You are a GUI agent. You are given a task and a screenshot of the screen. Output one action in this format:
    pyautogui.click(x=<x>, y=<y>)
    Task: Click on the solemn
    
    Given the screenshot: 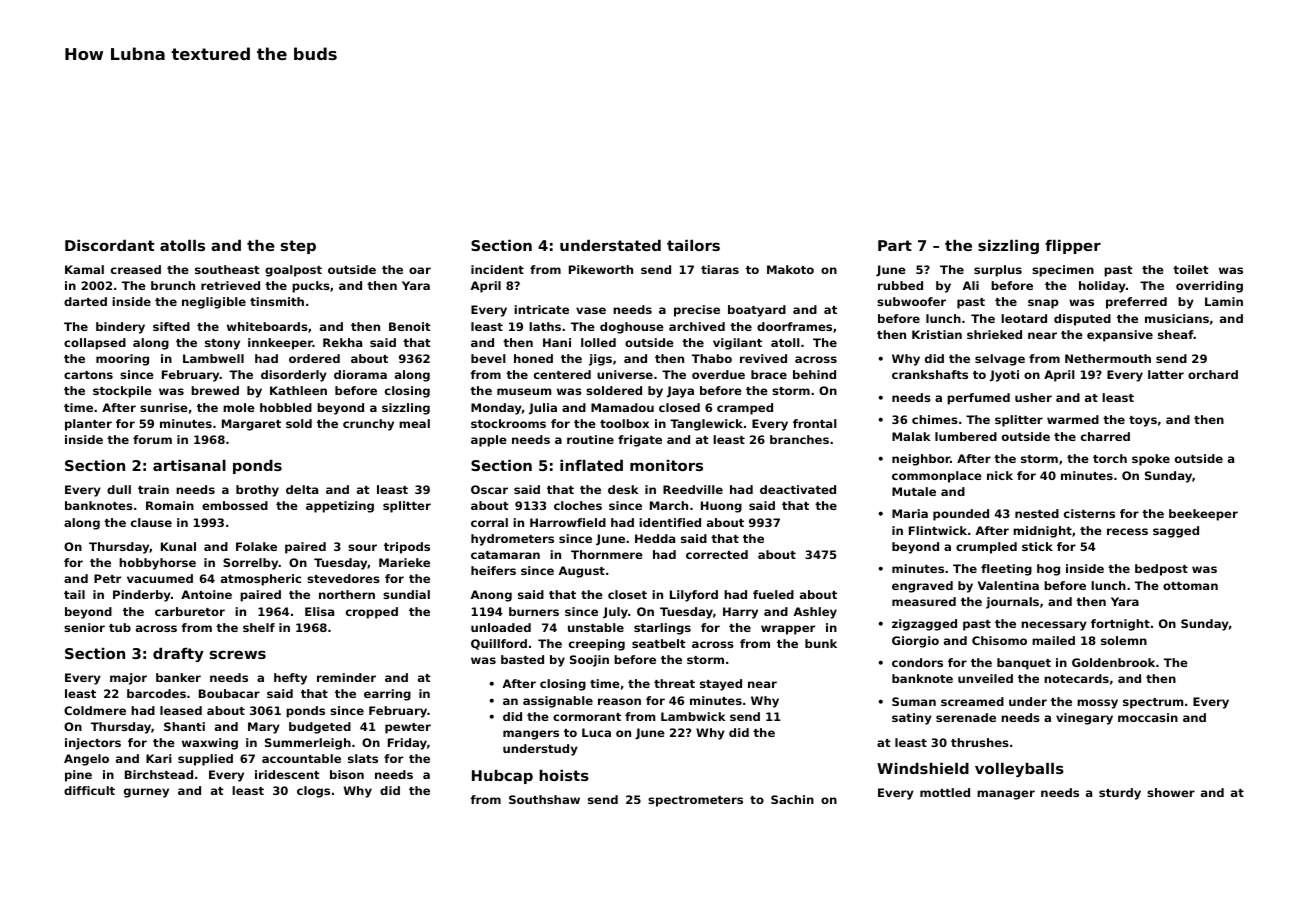 What is the action you would take?
    pyautogui.click(x=1124, y=640)
